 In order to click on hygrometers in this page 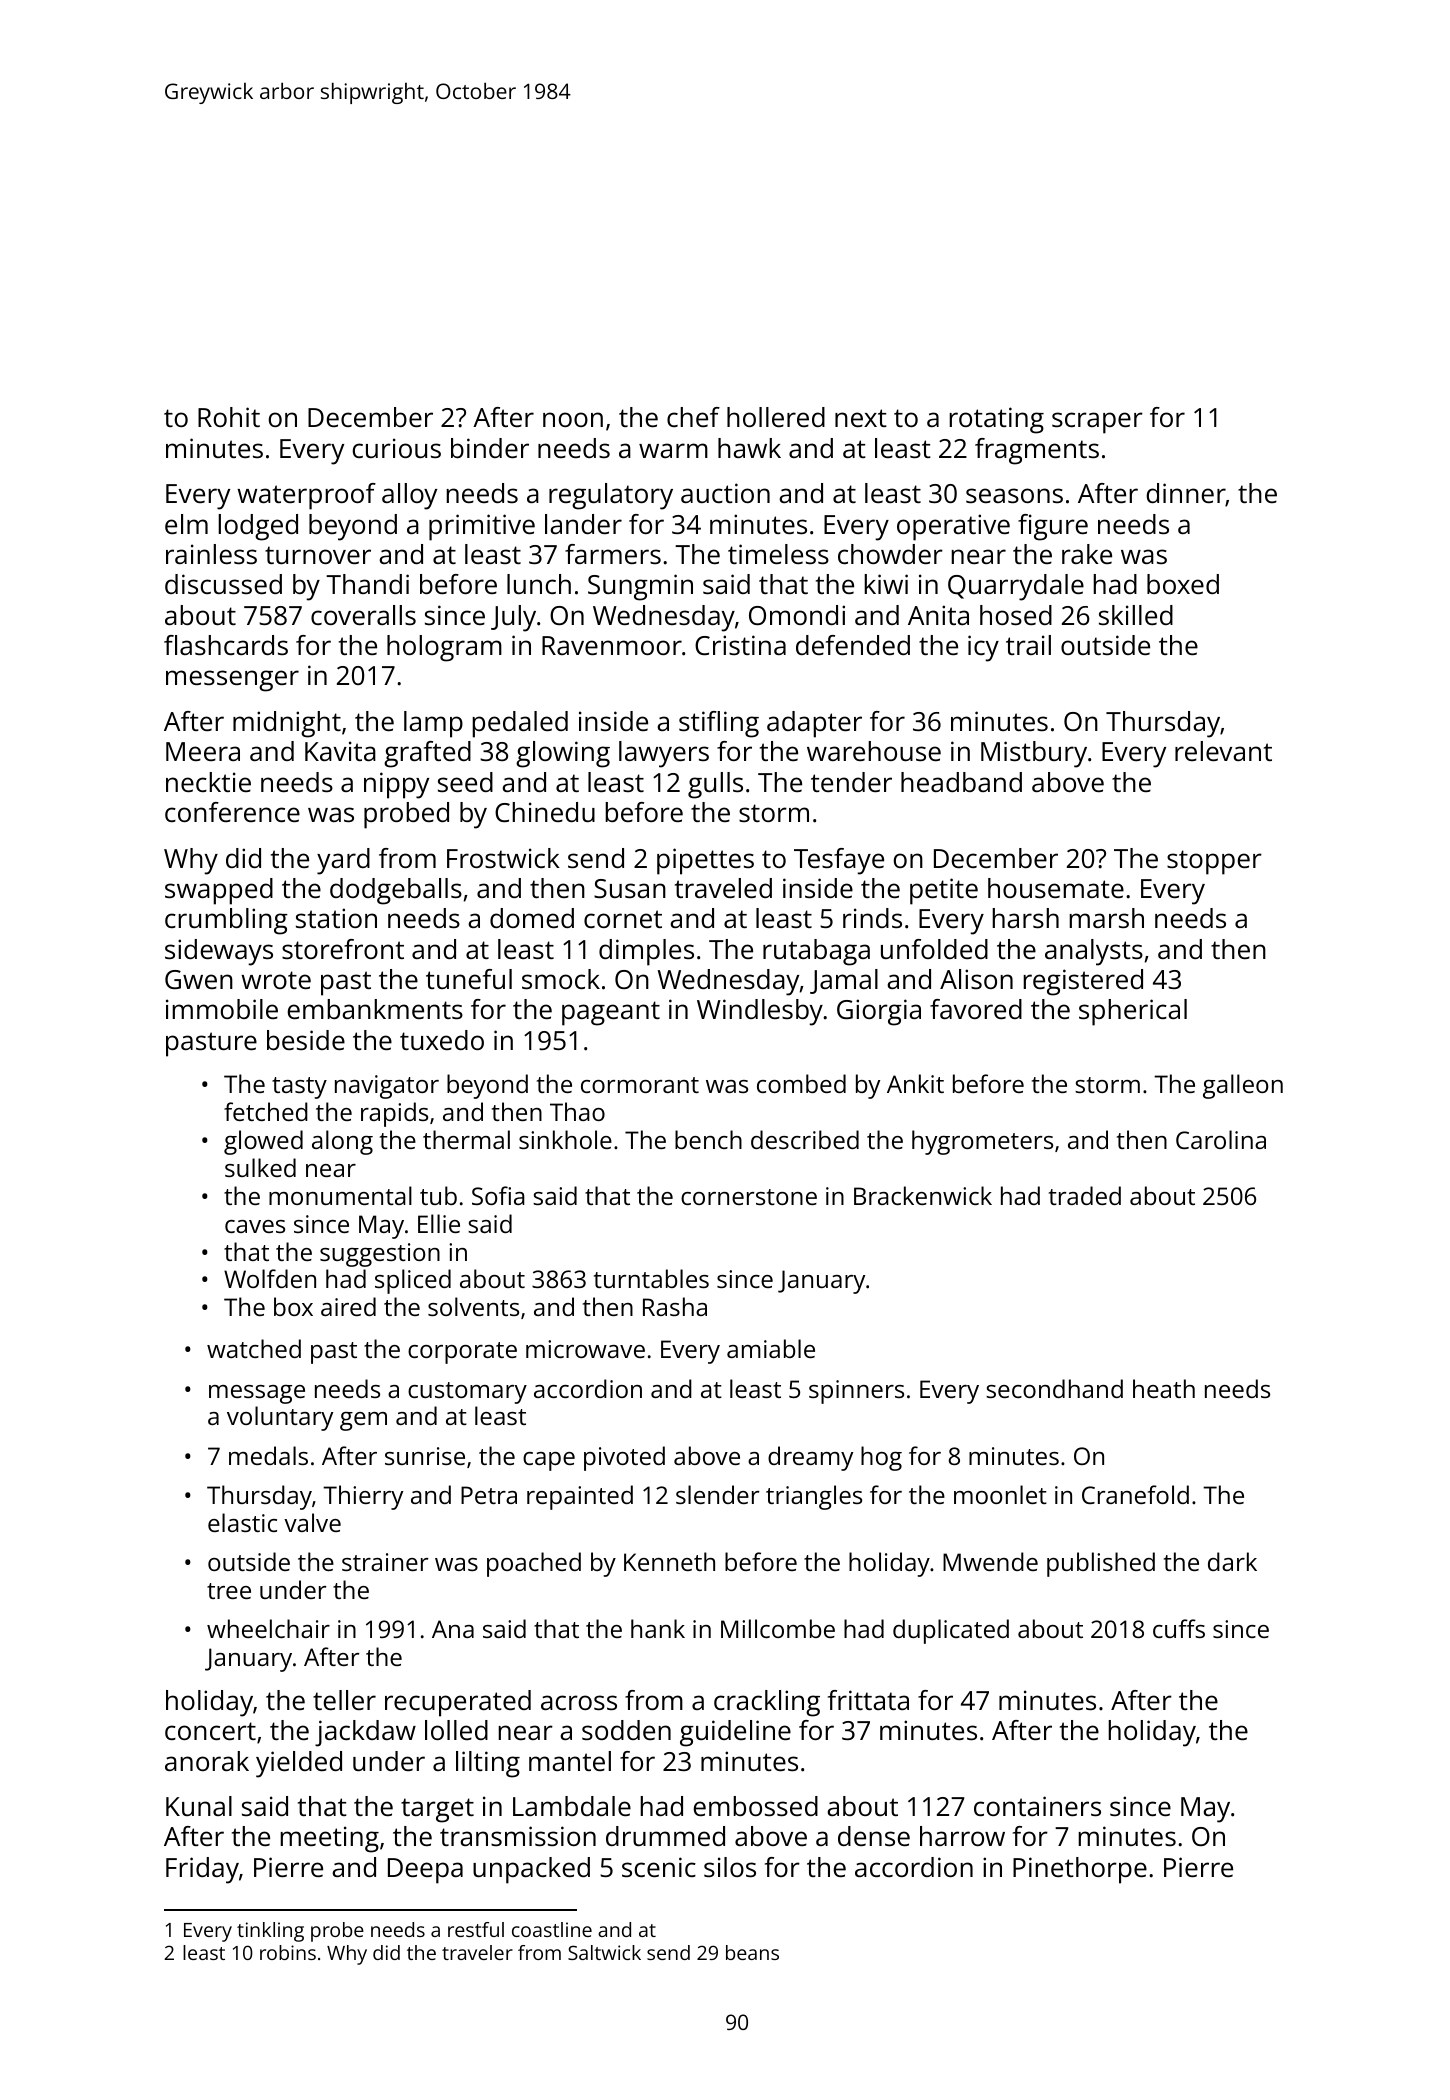, I will do `click(982, 1142)`.
